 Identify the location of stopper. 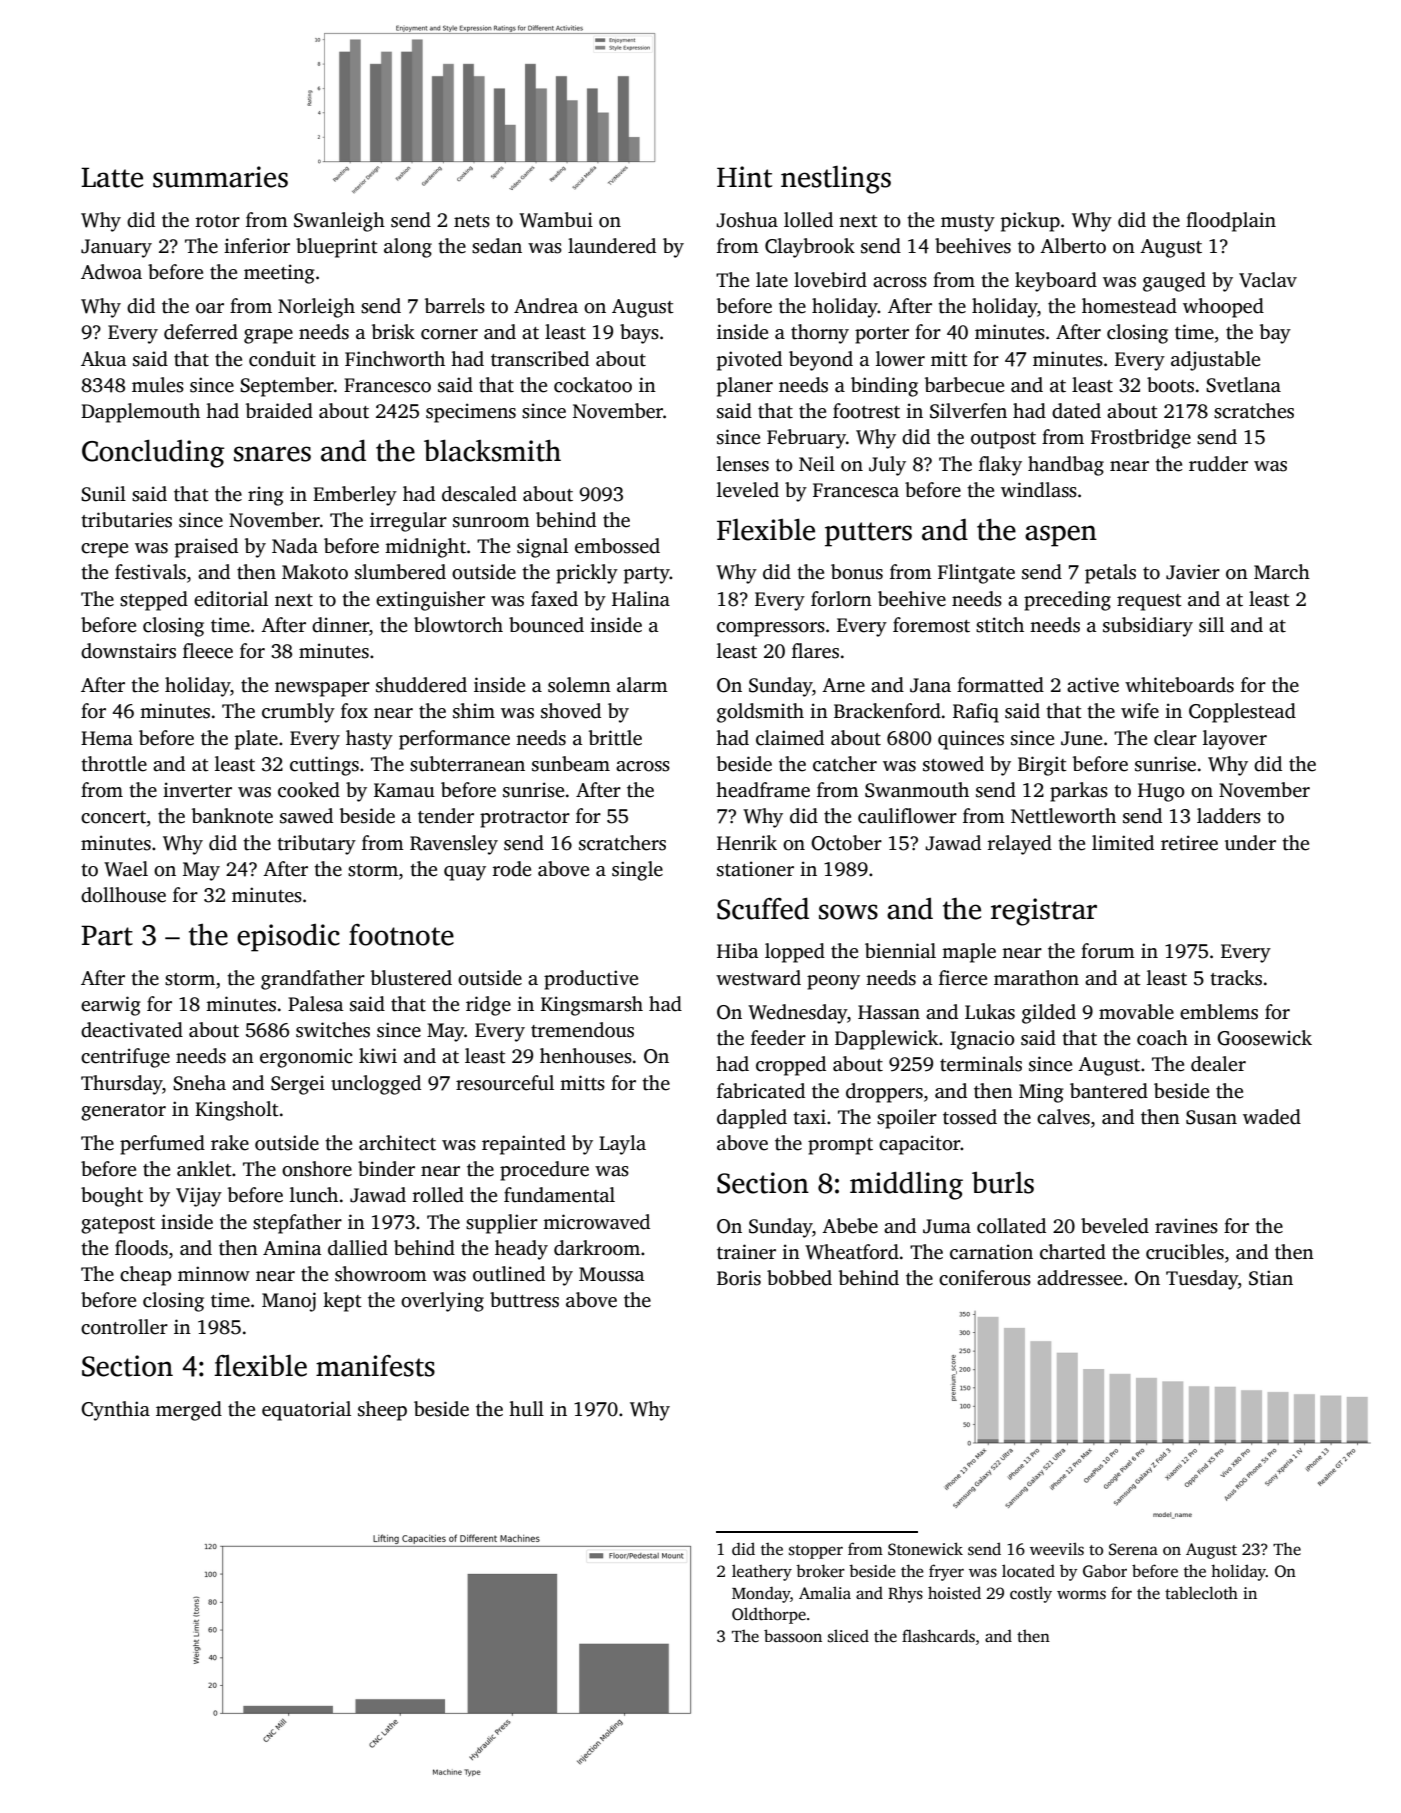
(816, 1552).
